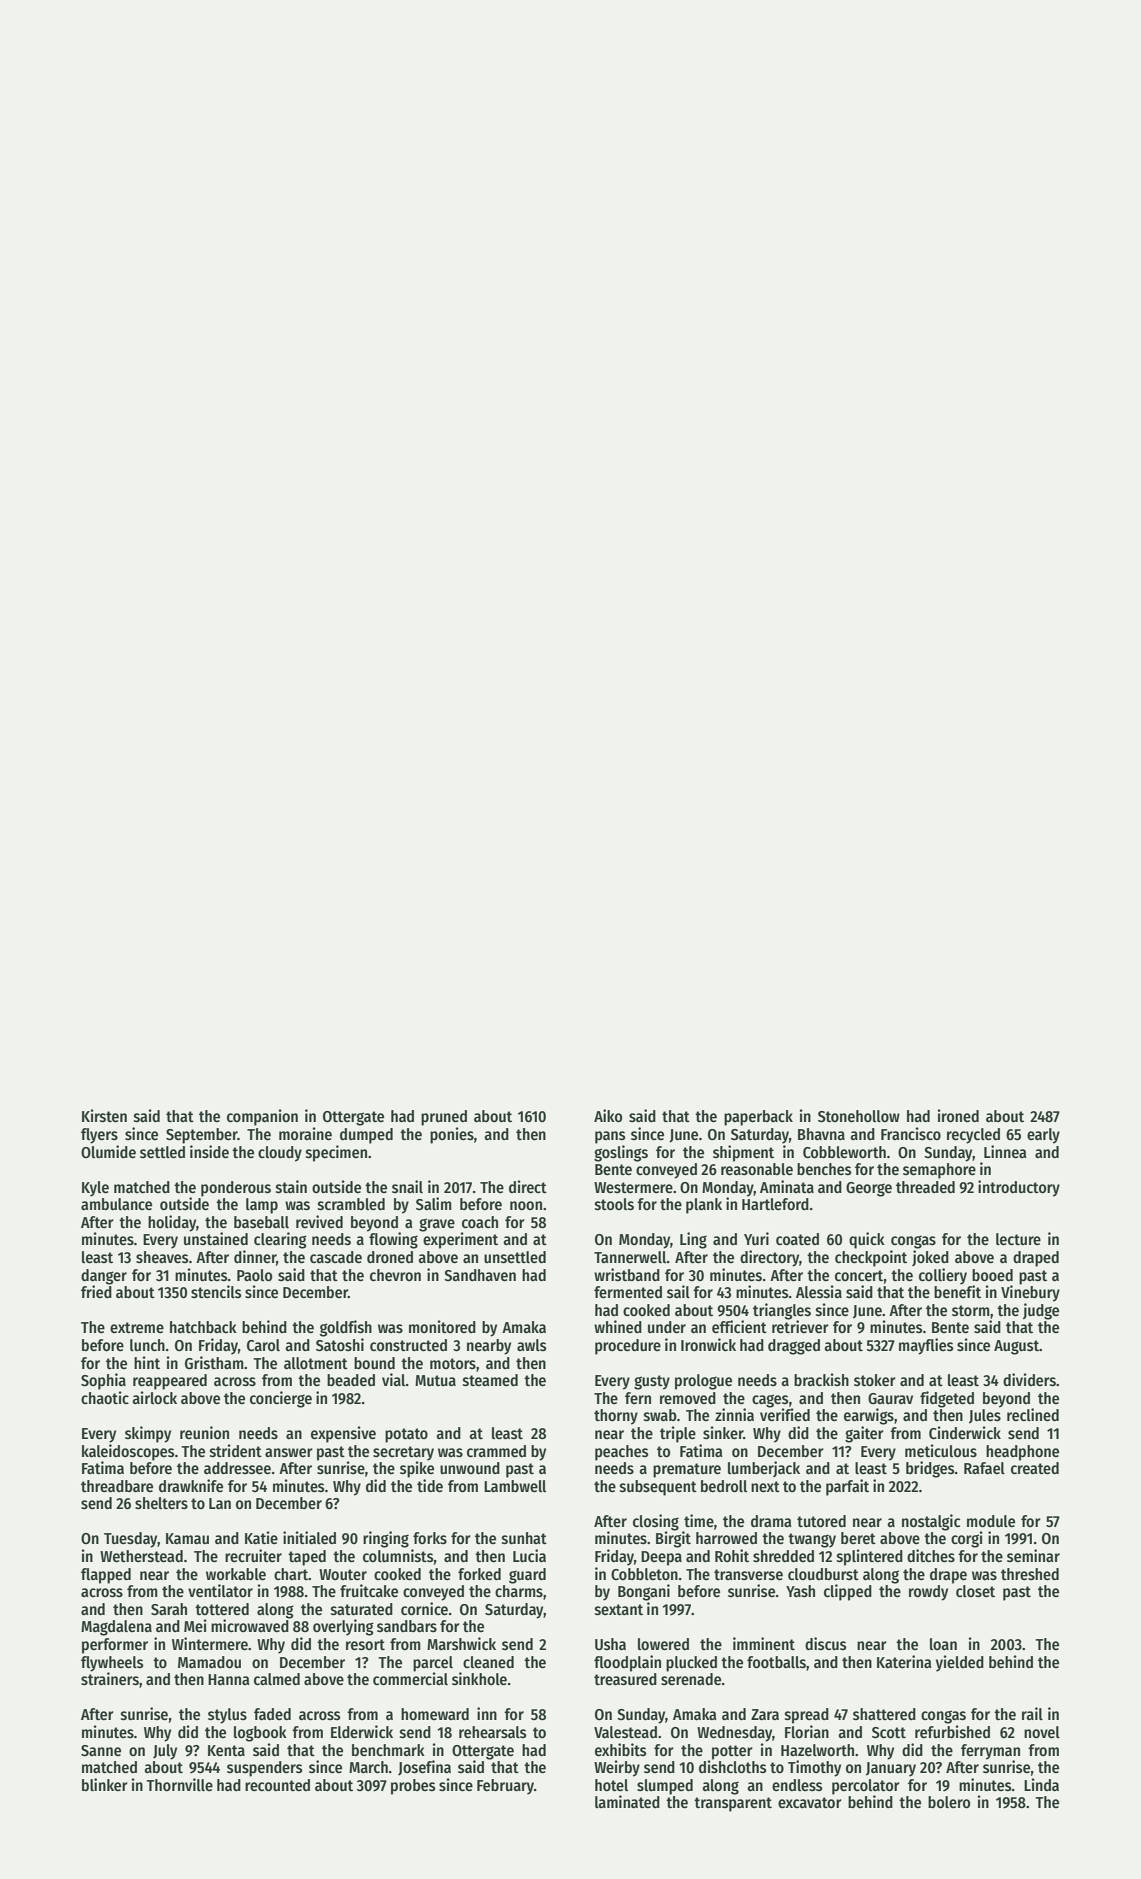 Image resolution: width=1141 pixels, height=1879 pixels. I want to click on sheaves, so click(162, 1257).
